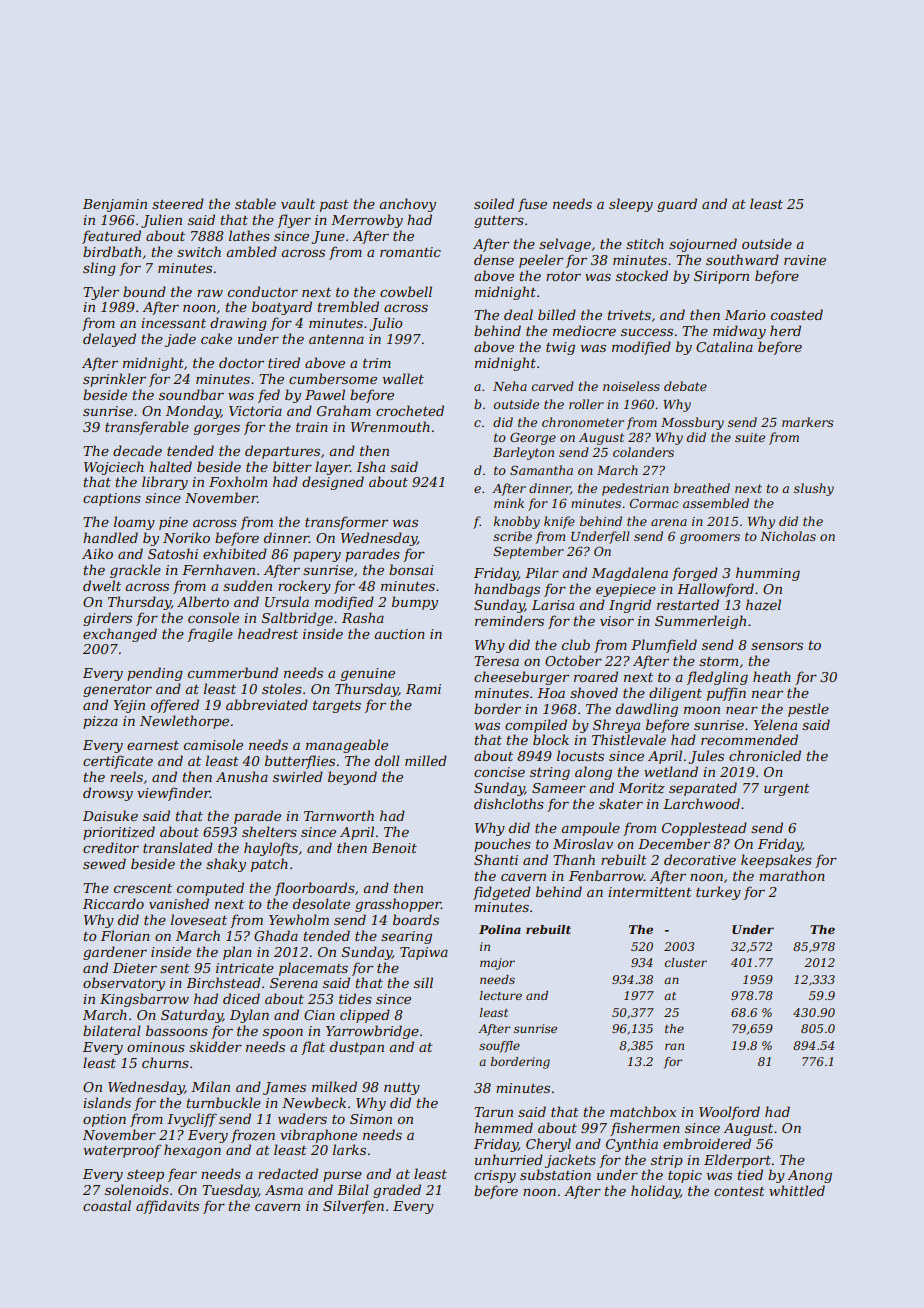 The image size is (924, 1308). Describe the element at coordinates (497, 964) in the document. I see `major` at that location.
